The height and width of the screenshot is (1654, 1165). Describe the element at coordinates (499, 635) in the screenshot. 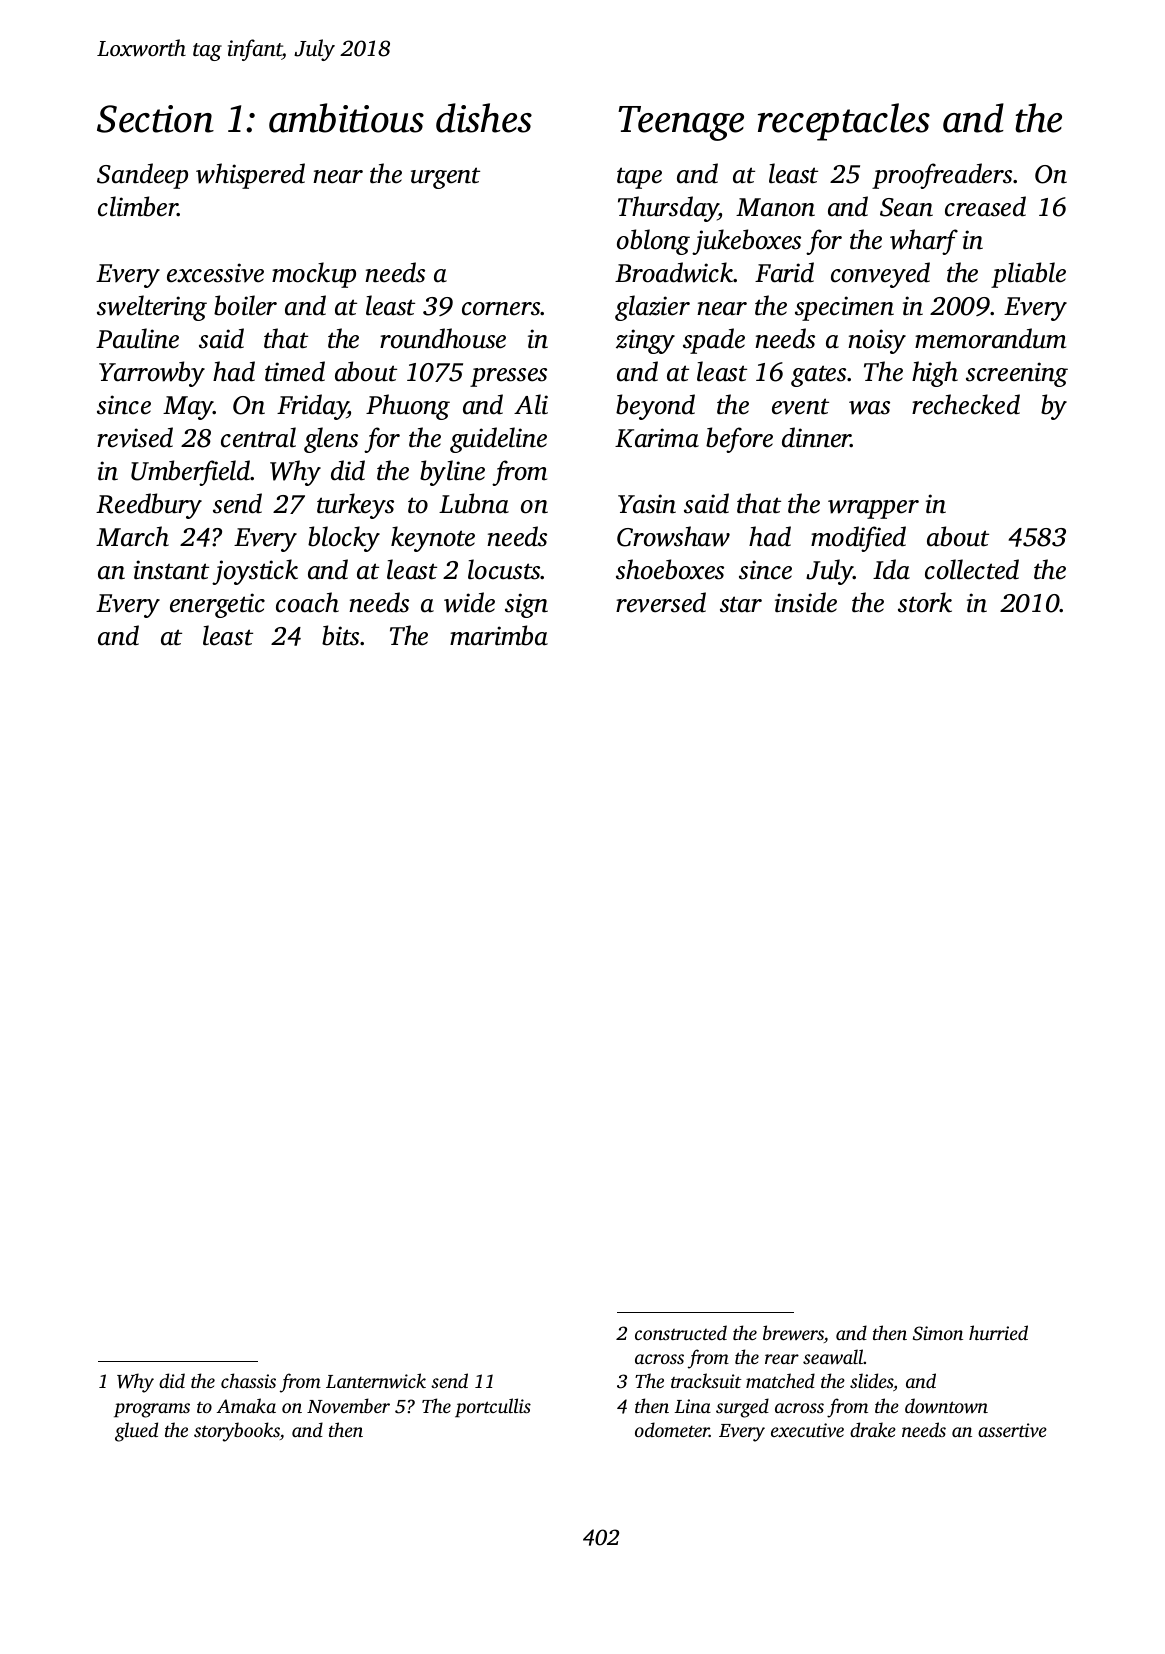

I see `marimba` at that location.
